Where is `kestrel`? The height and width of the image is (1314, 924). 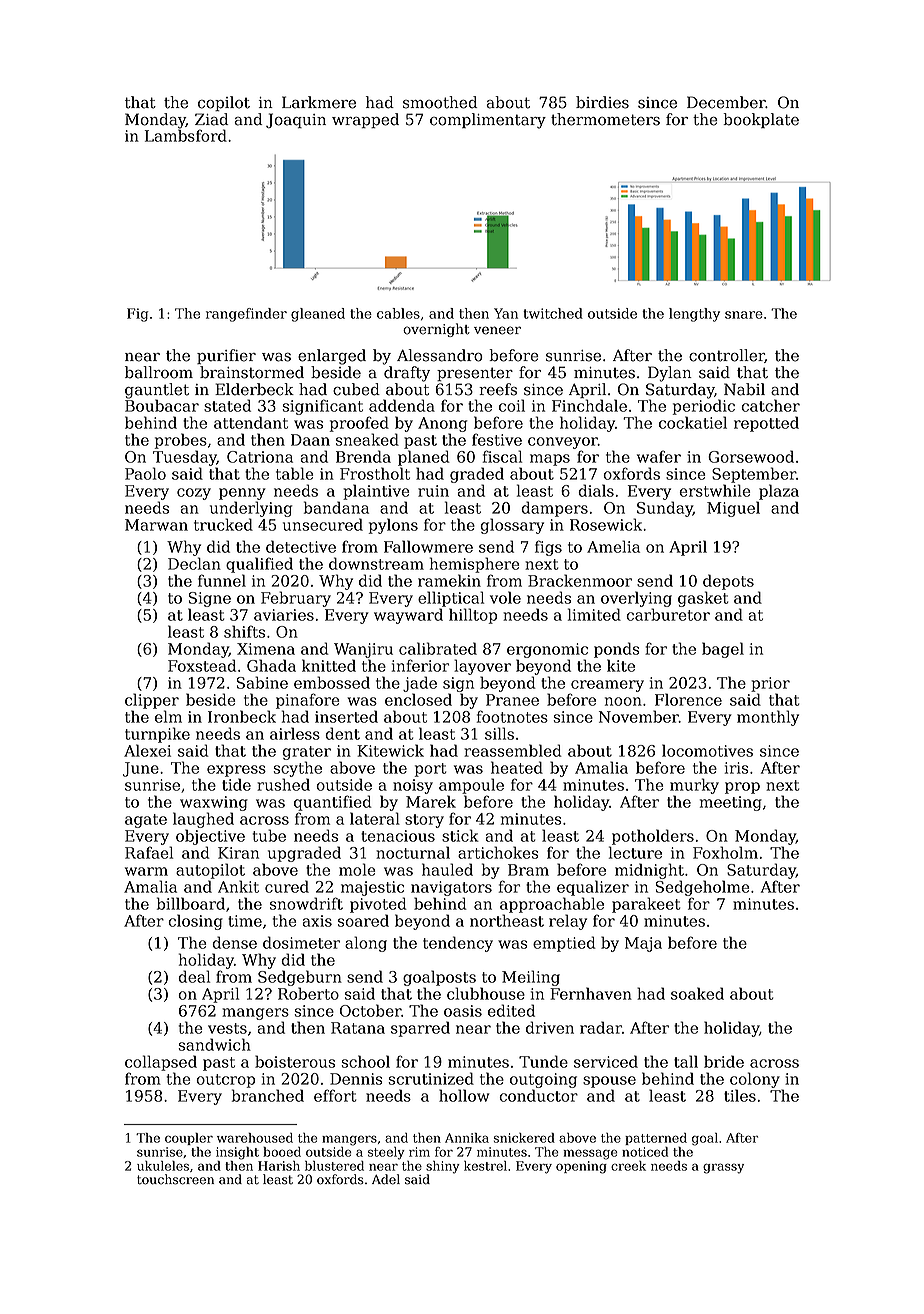
kestrel is located at coordinates (485, 1166).
